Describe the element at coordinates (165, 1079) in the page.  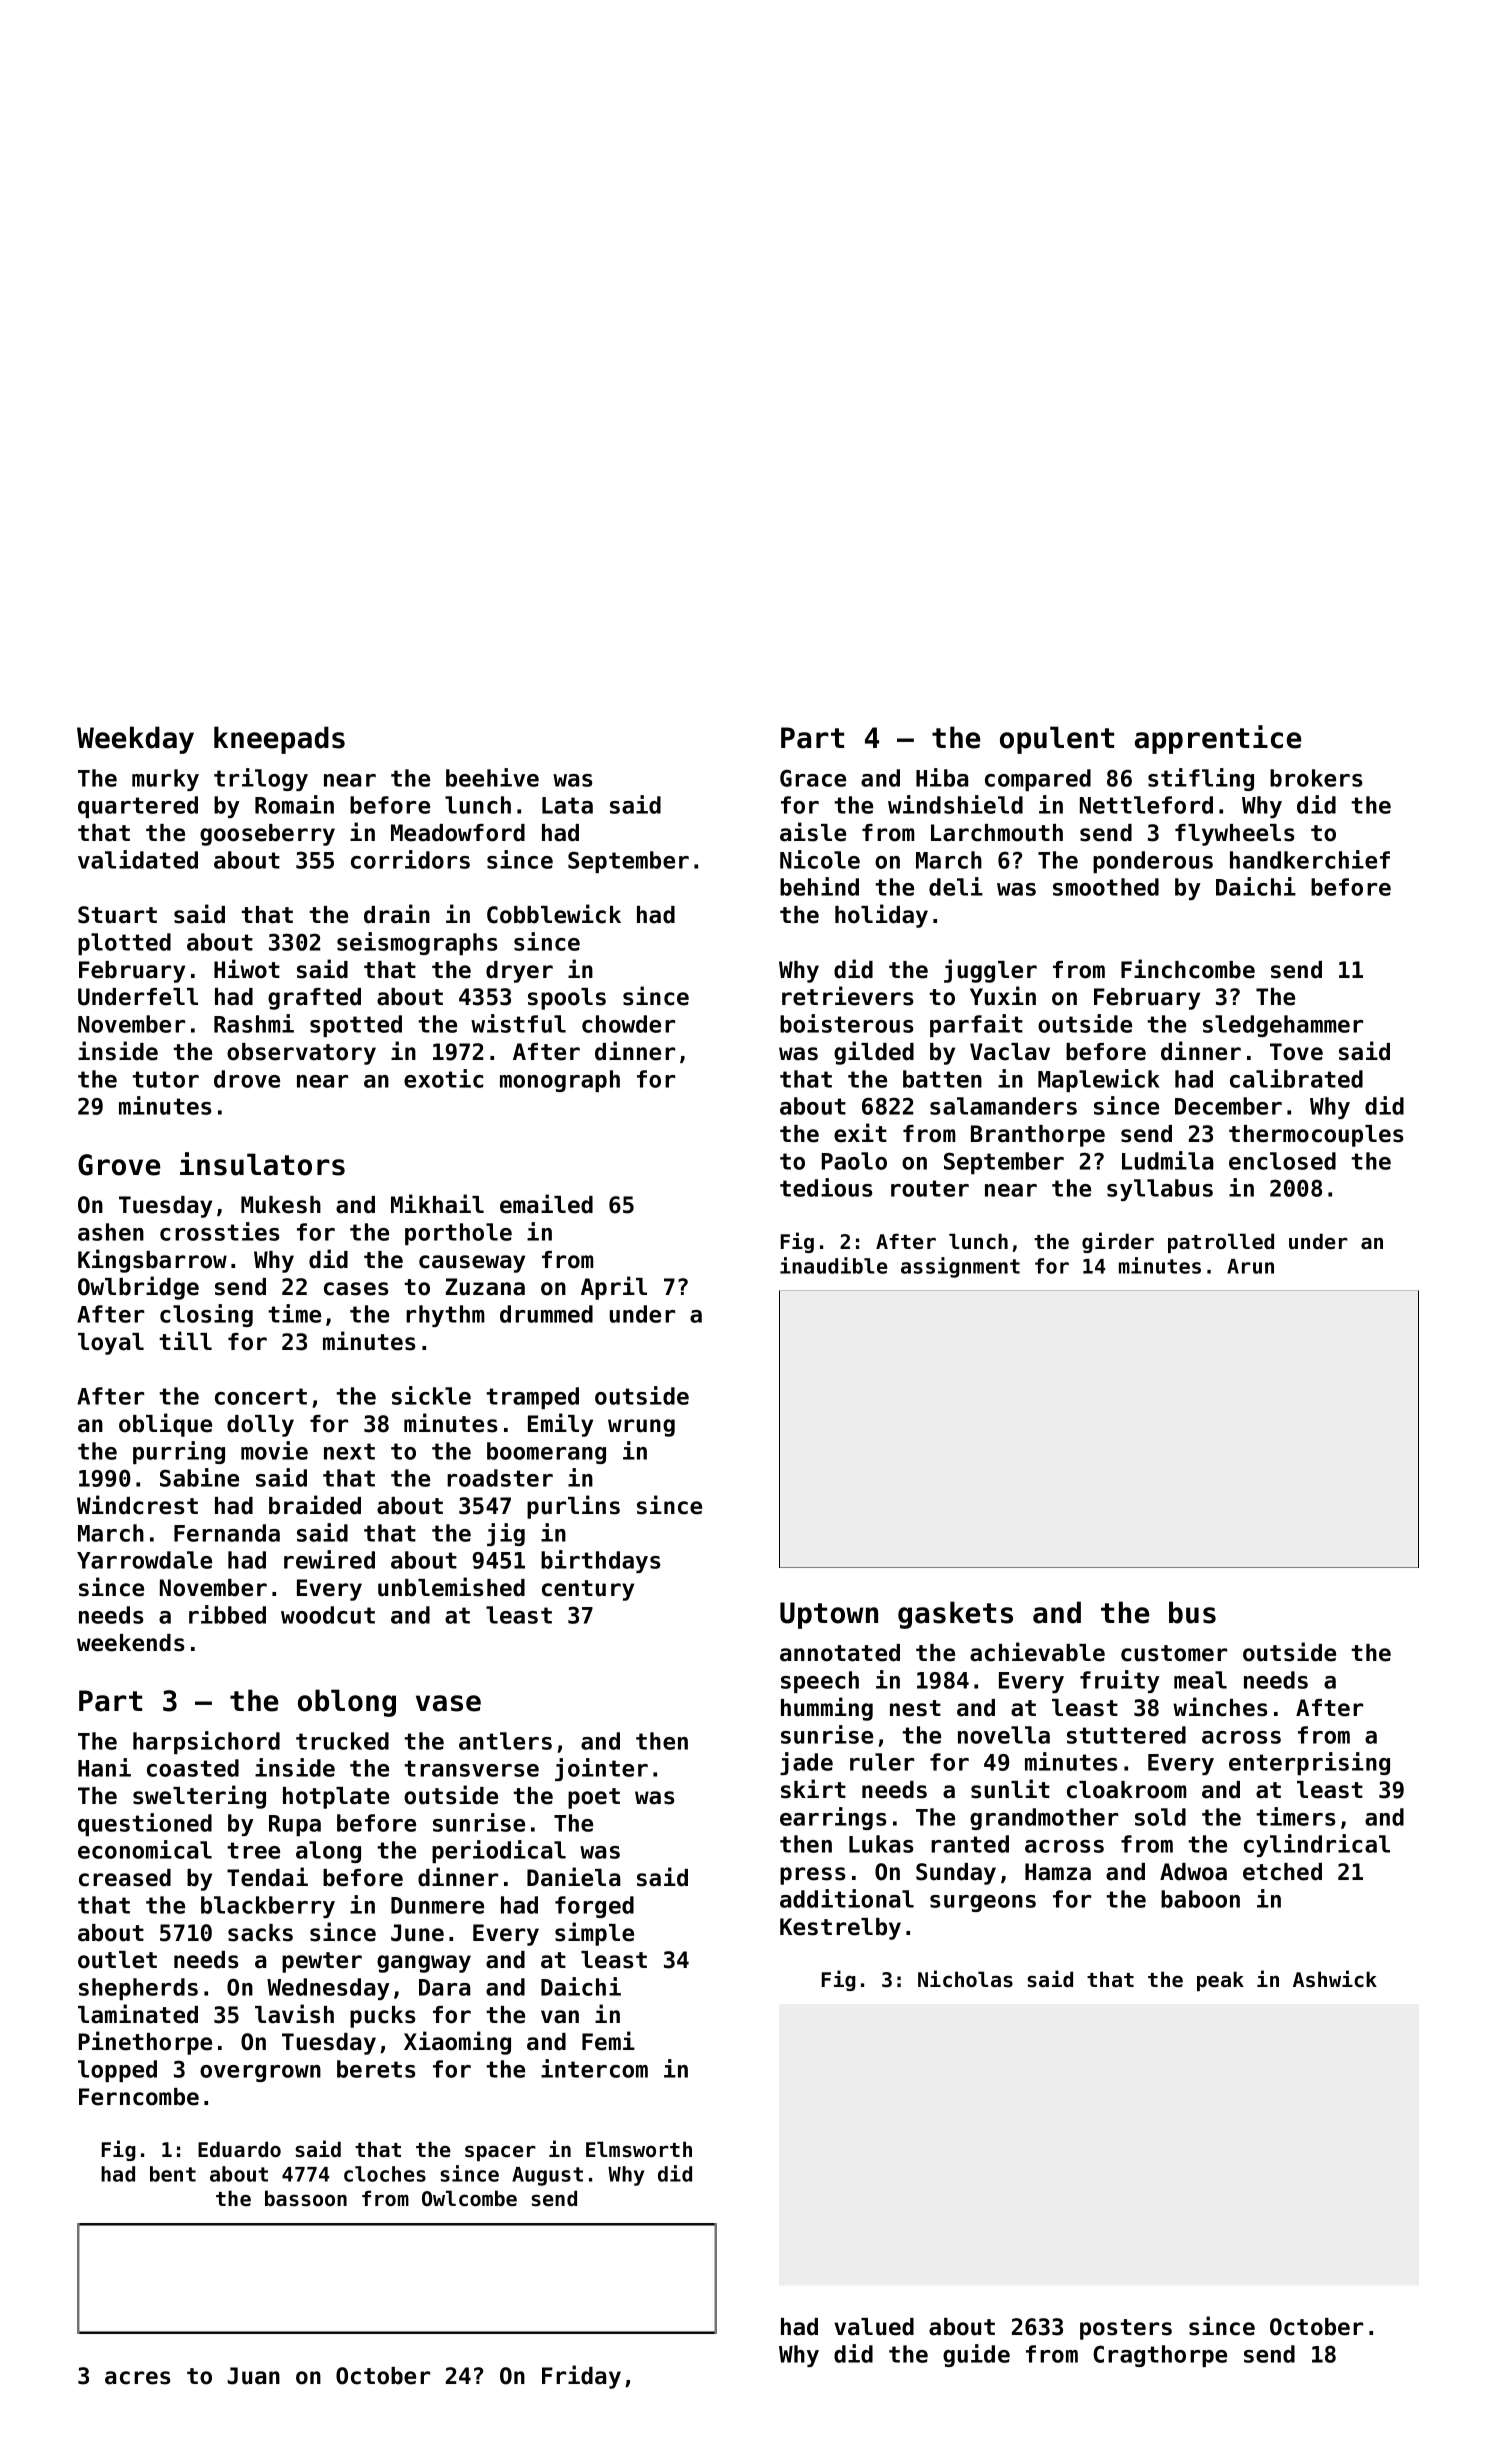
I see `tutor` at that location.
